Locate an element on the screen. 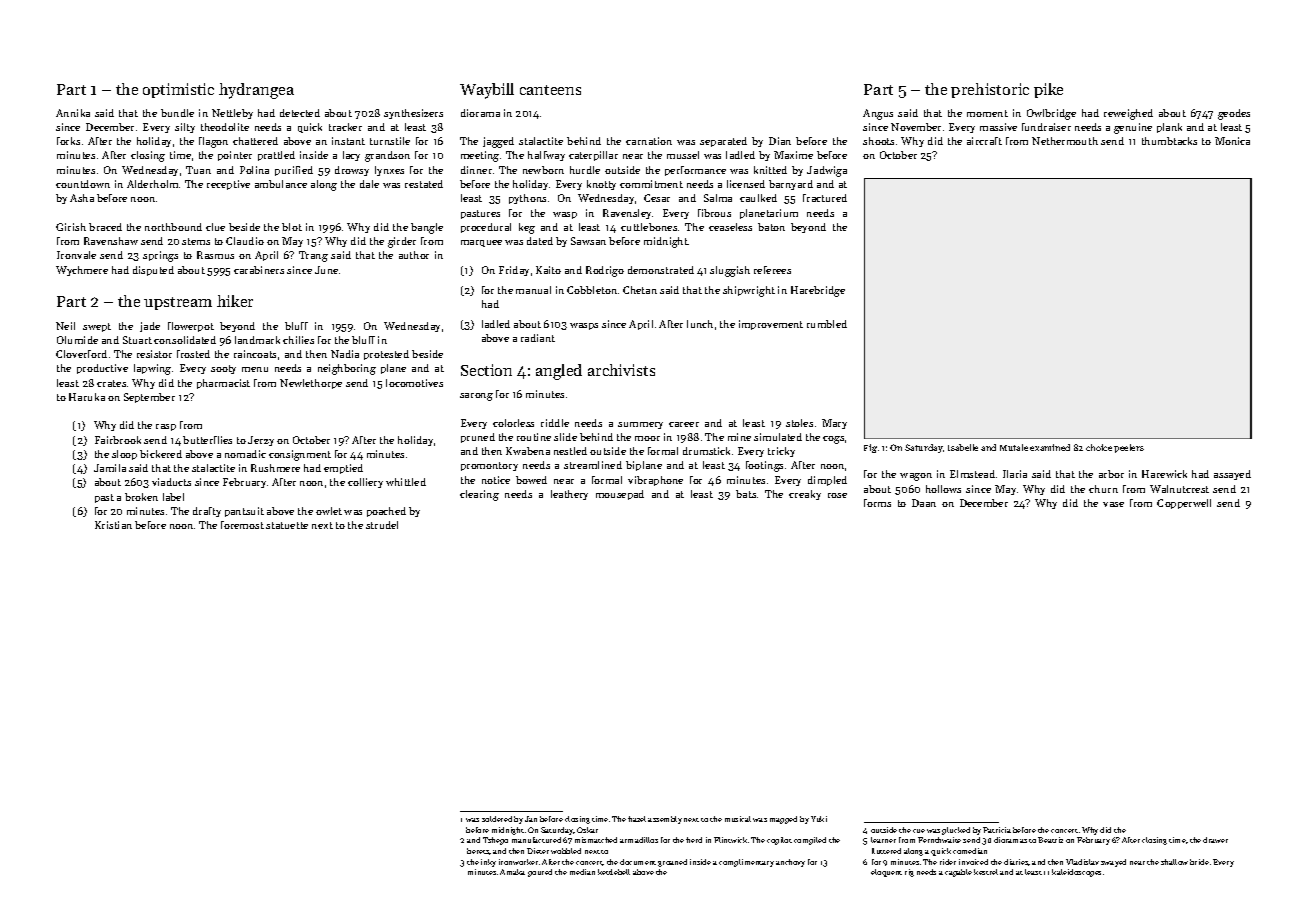  bats is located at coordinates (746, 494).
